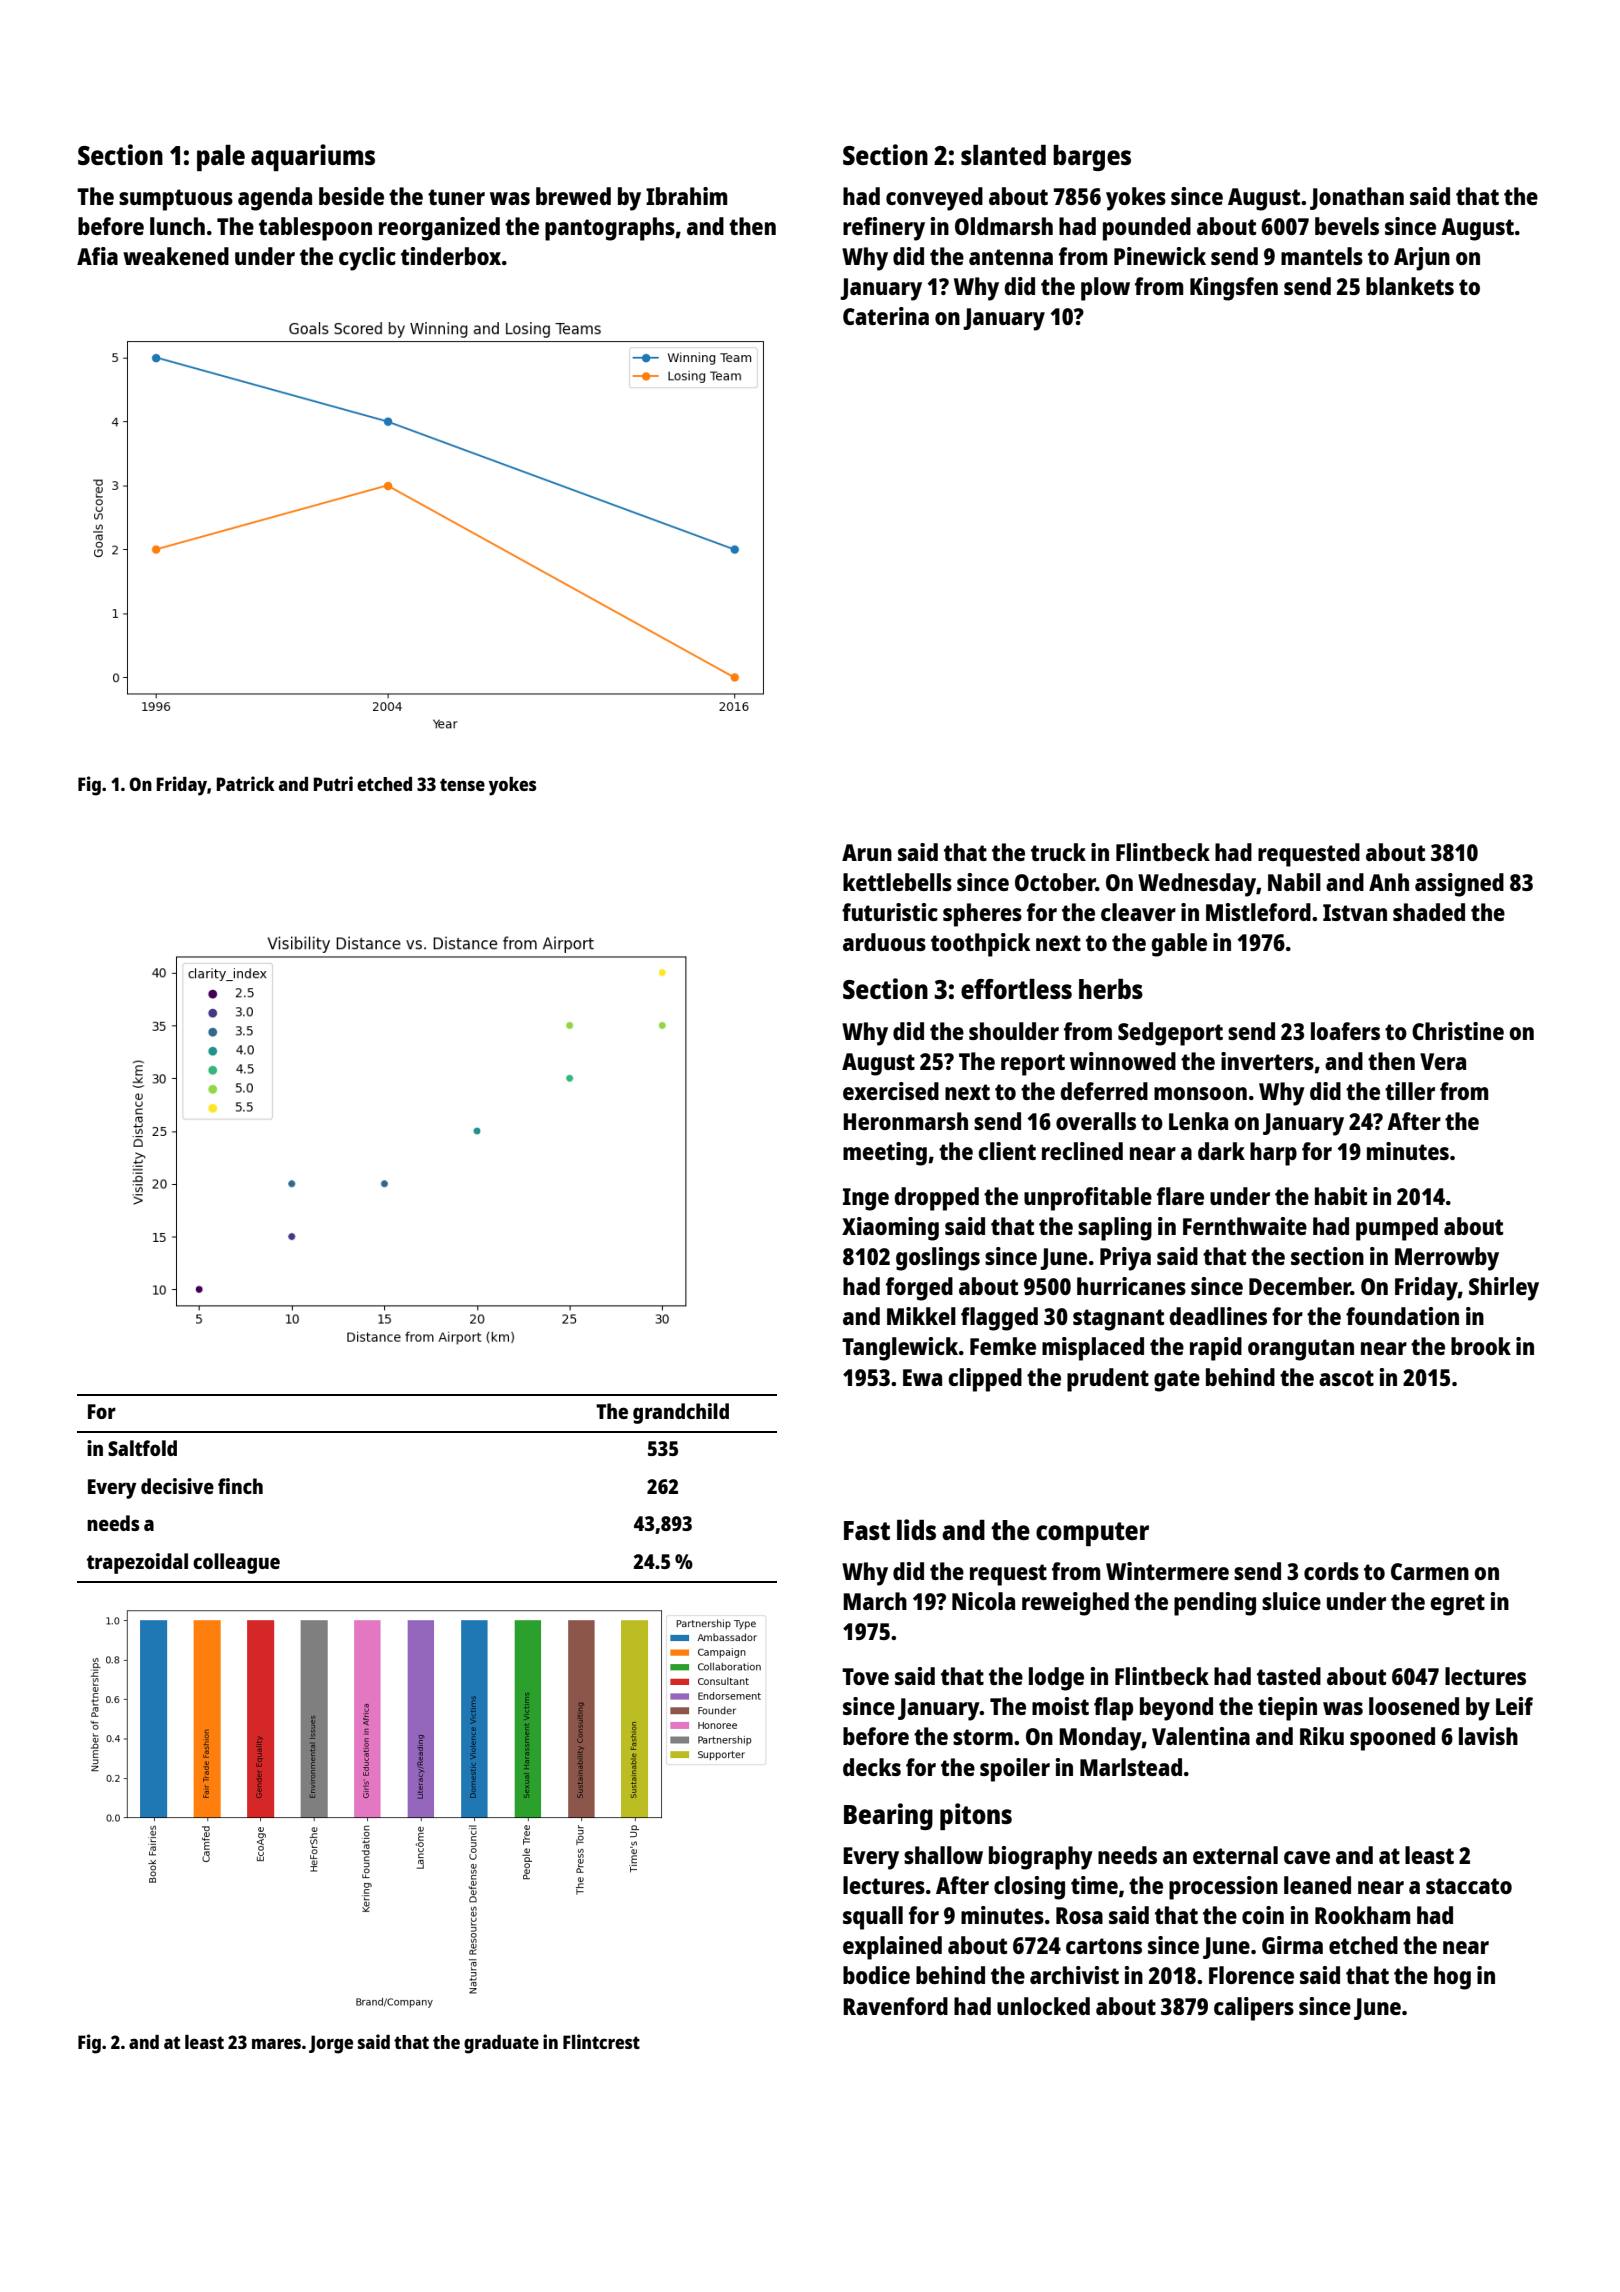  What do you see at coordinates (866, 1199) in the screenshot?
I see `Inge` at bounding box center [866, 1199].
